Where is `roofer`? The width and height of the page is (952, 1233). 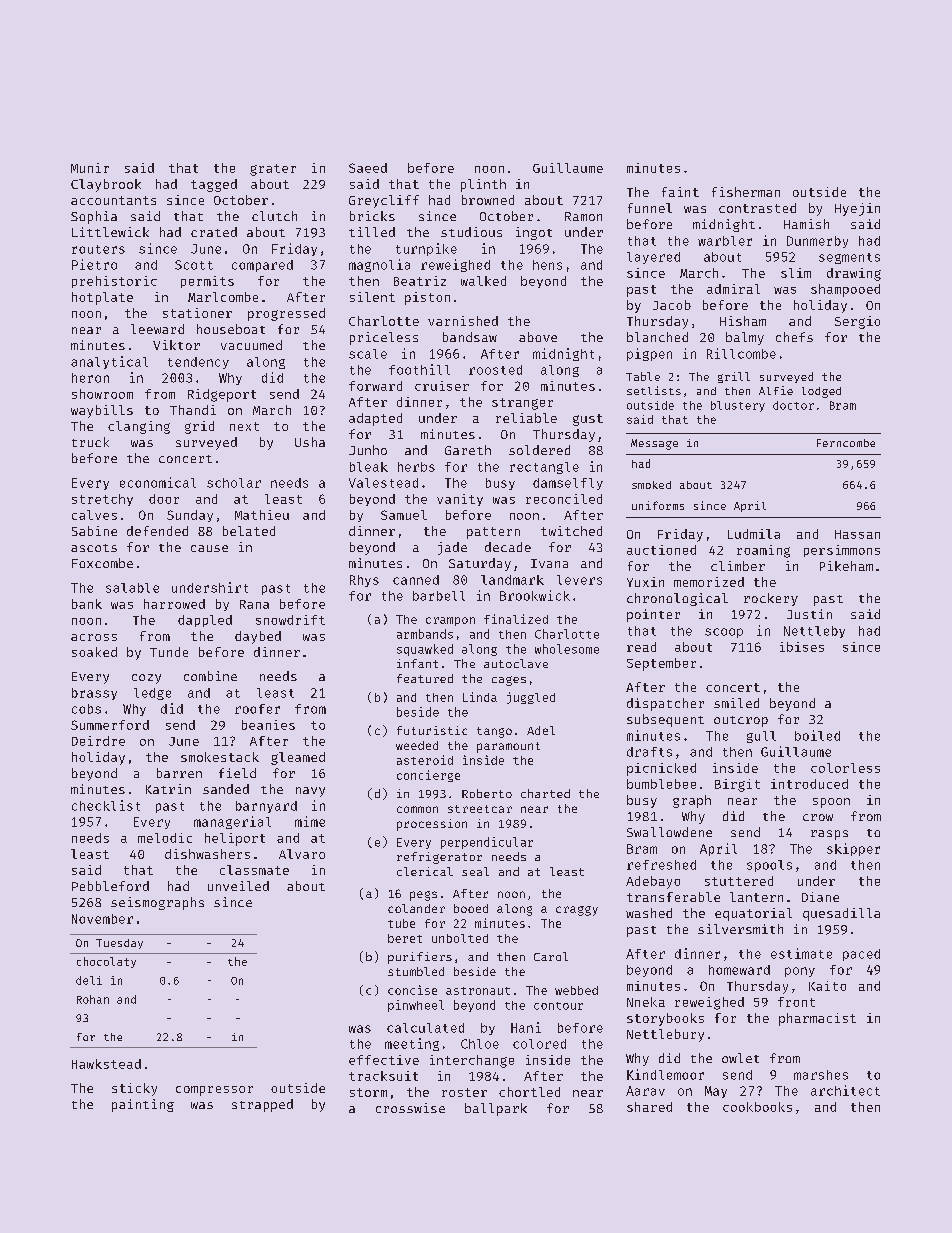
roofer is located at coordinates (257, 709).
